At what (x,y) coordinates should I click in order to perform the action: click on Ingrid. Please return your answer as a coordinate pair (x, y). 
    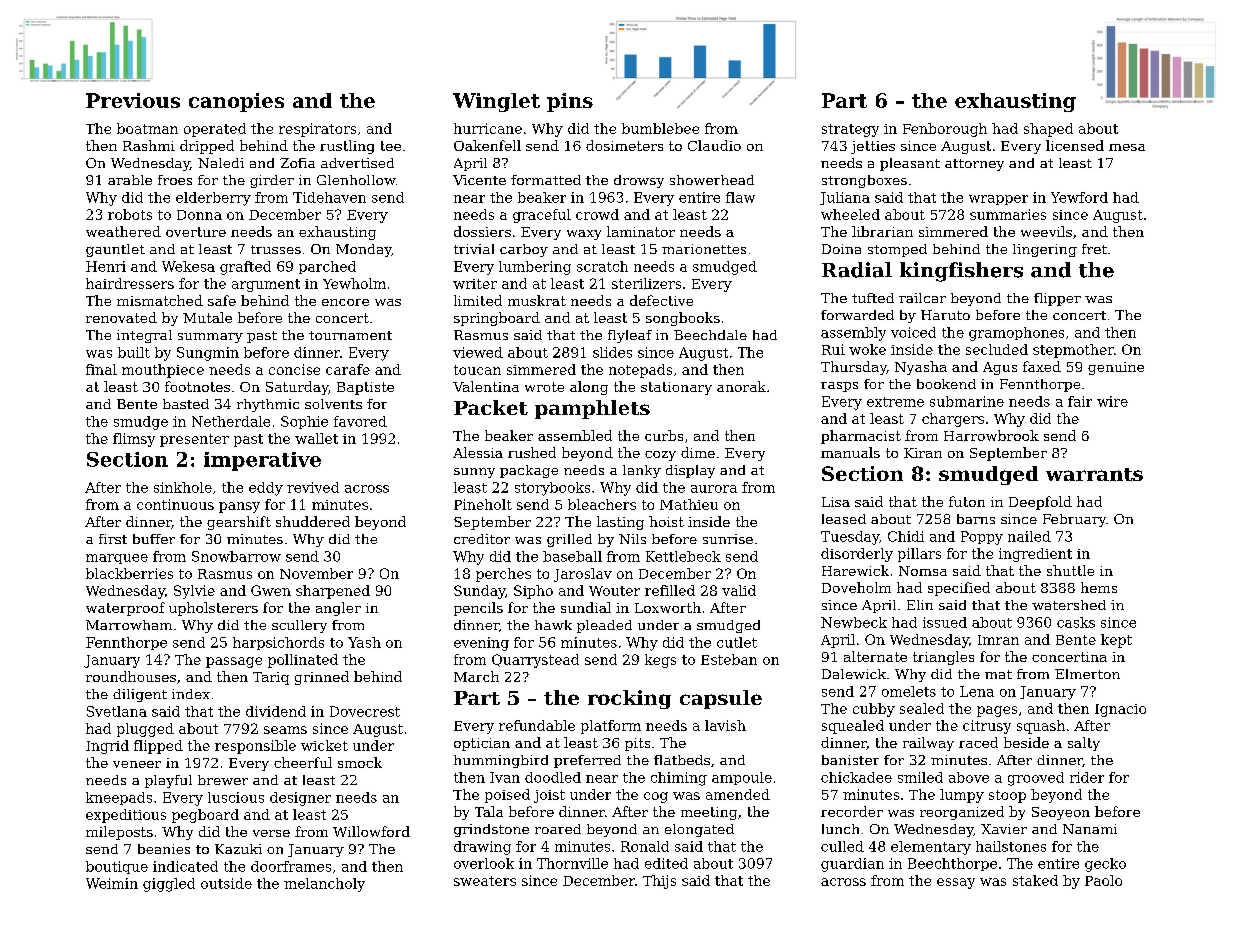
    Looking at the image, I should click on (107, 747).
